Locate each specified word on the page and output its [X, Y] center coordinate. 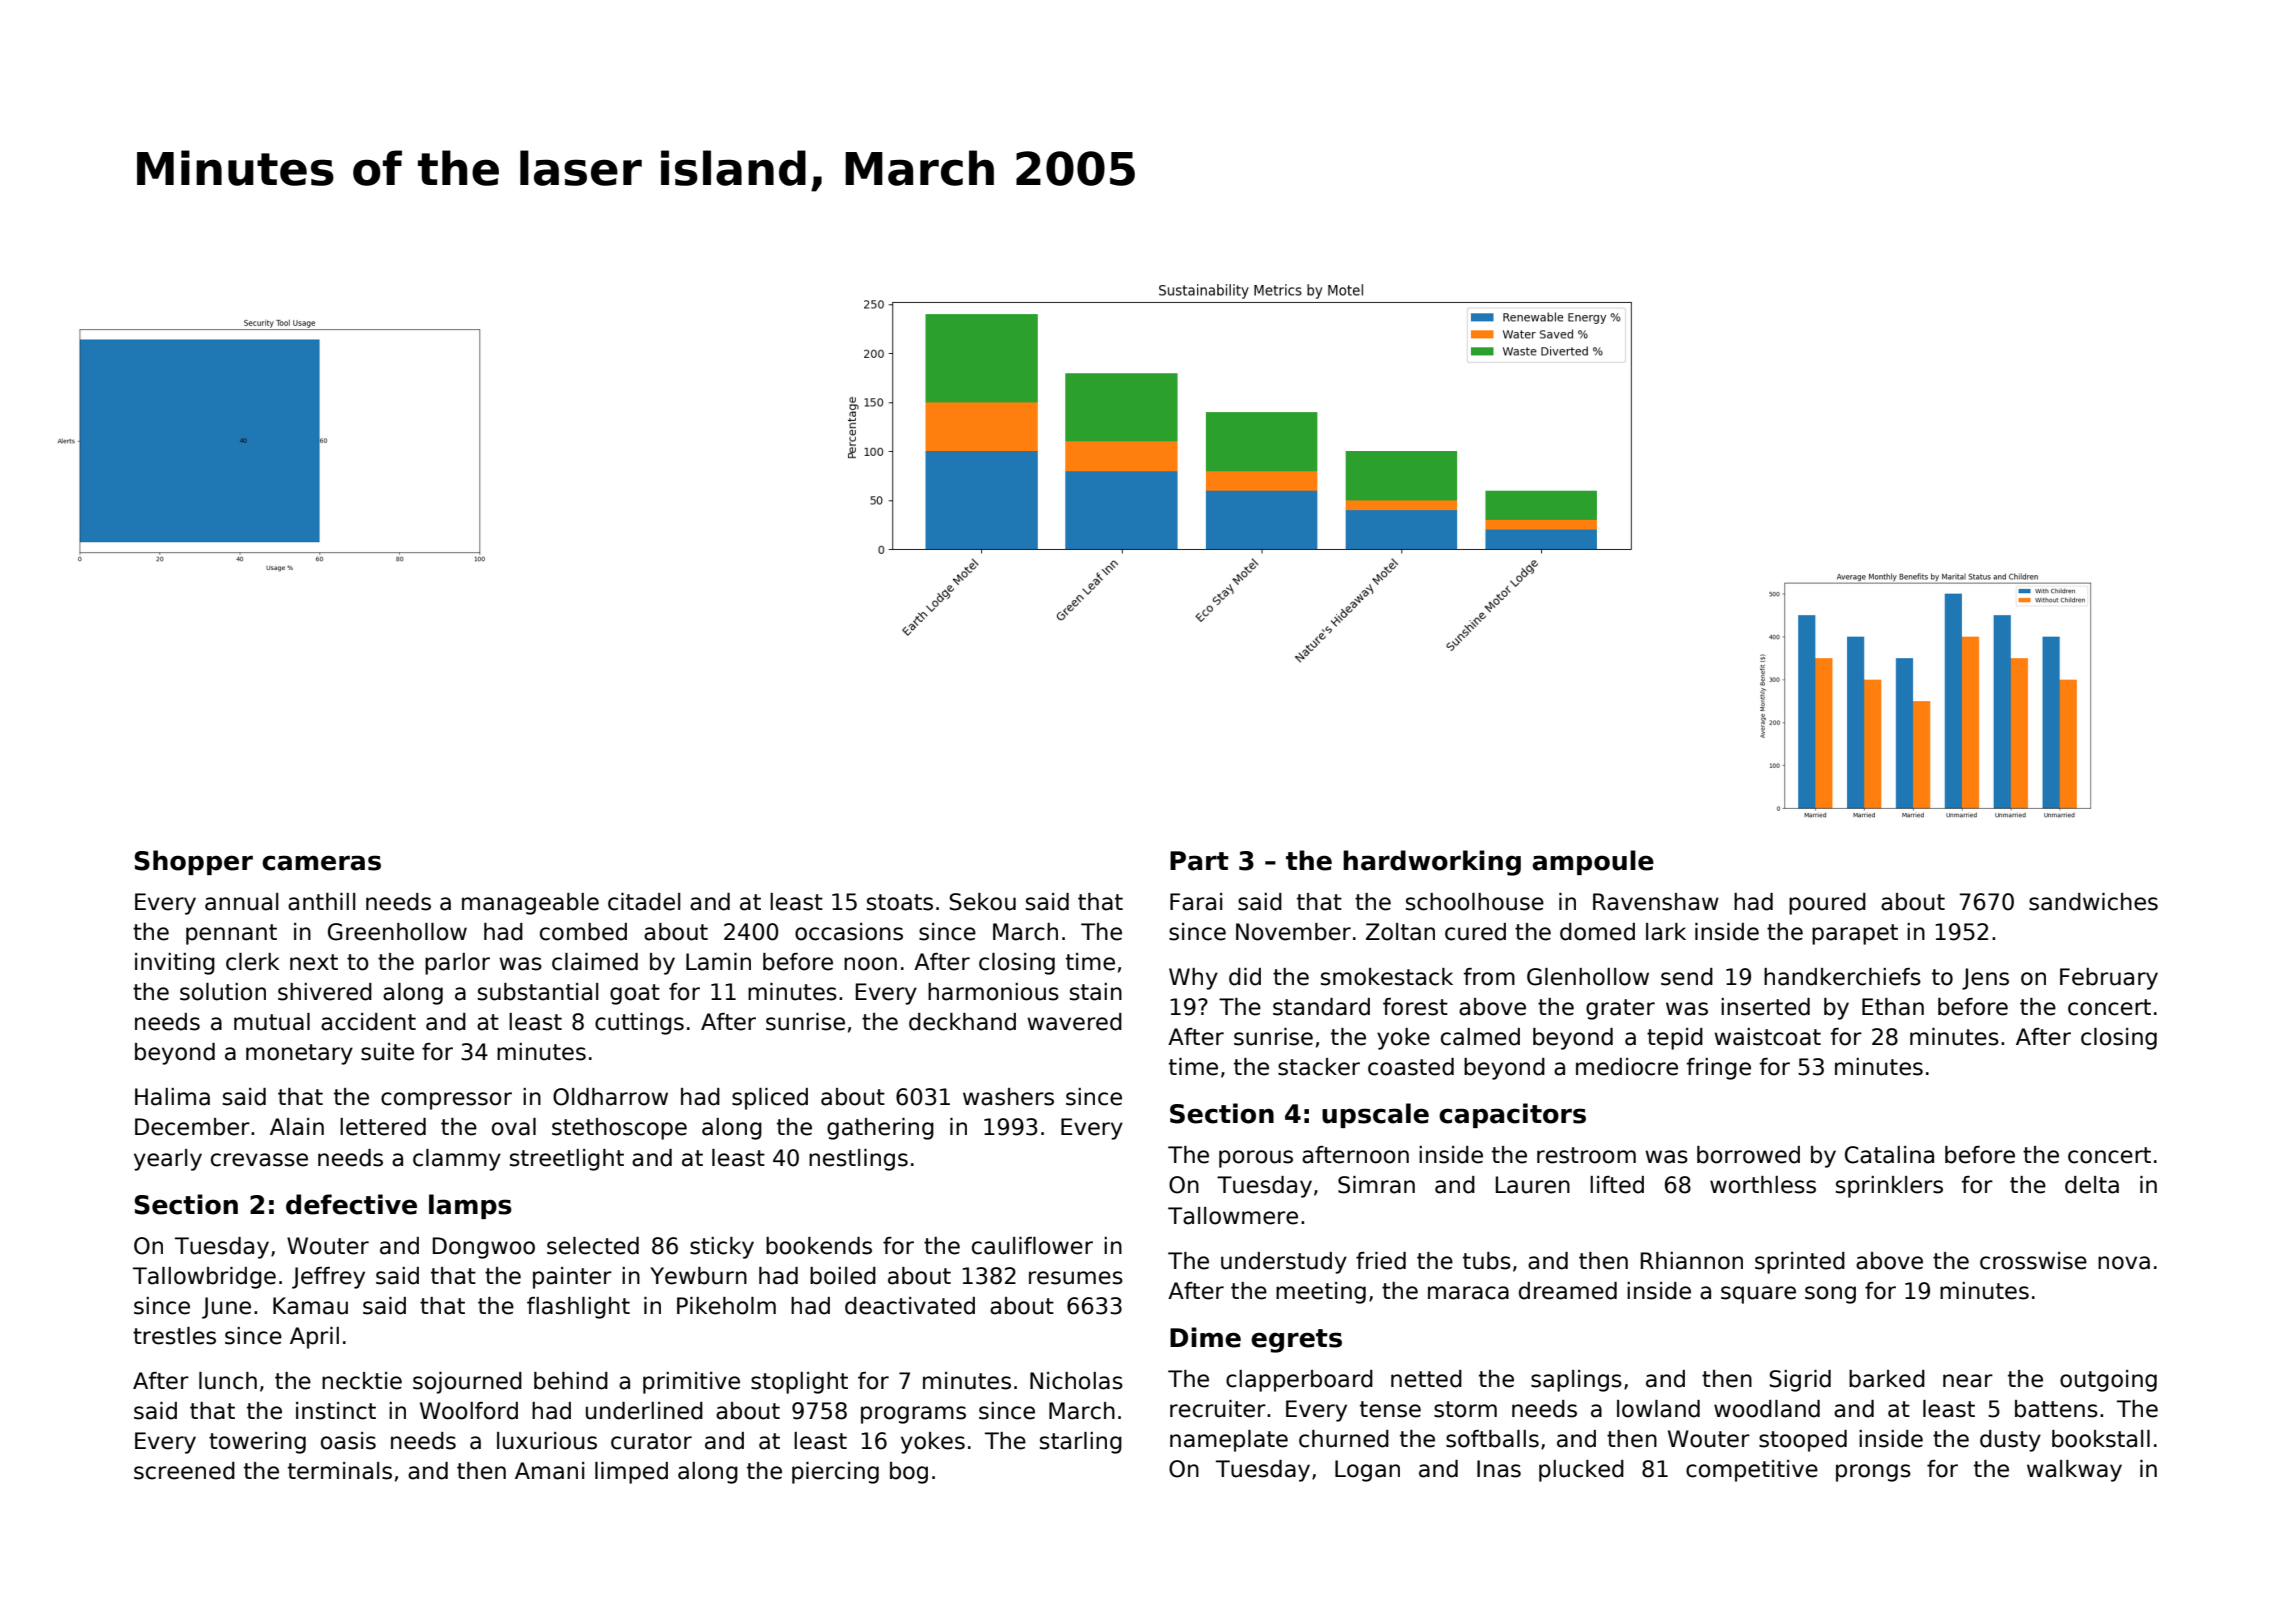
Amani [549, 1471]
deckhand [962, 1022]
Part [1199, 861]
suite [387, 1052]
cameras [321, 863]
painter [572, 1278]
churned [1344, 1439]
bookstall [2101, 1439]
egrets [1296, 1341]
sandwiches [2093, 902]
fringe [1718, 1069]
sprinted [1800, 1263]
